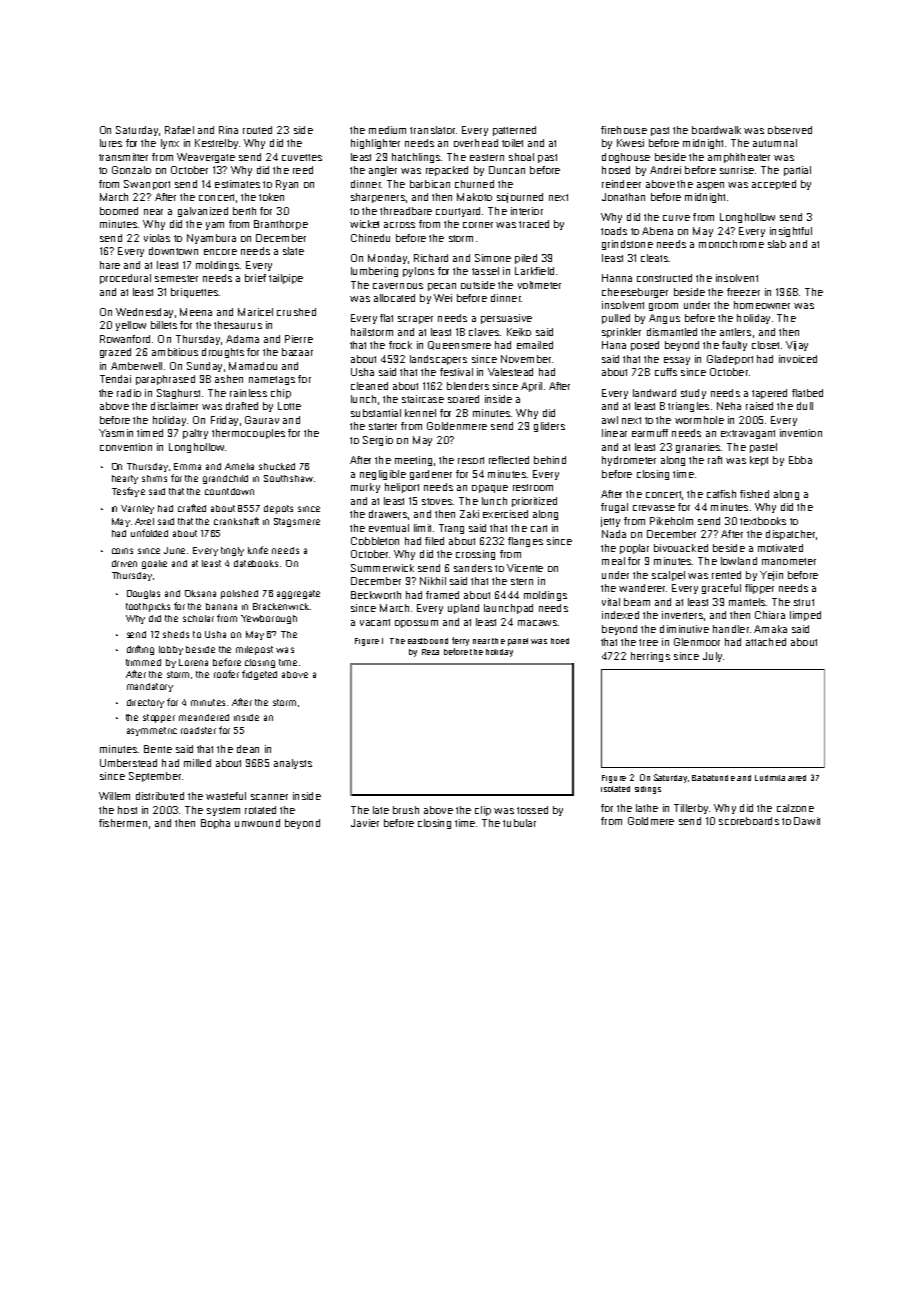 Image resolution: width=924 pixels, height=1308 pixels. Describe the element at coordinates (549, 427) in the image. I see `gliders` at that location.
